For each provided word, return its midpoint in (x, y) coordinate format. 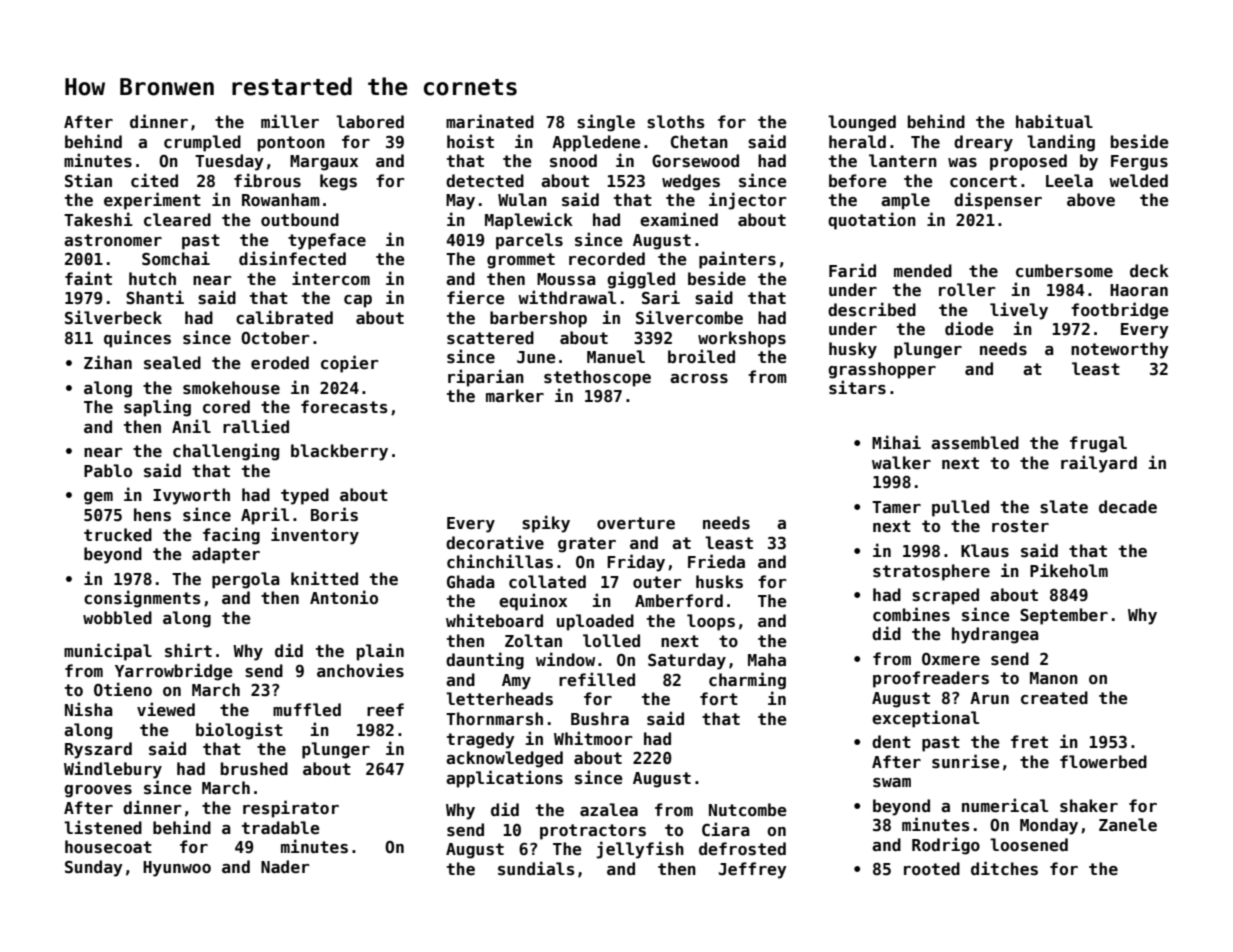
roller (967, 290)
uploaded (595, 622)
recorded (607, 259)
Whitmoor (593, 738)
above (1091, 200)
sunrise (966, 761)
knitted (324, 578)
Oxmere (951, 659)
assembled (975, 443)
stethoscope (597, 378)
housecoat (108, 847)
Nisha (89, 709)
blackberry (339, 452)
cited (154, 180)
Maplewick (529, 221)
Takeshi (98, 219)
